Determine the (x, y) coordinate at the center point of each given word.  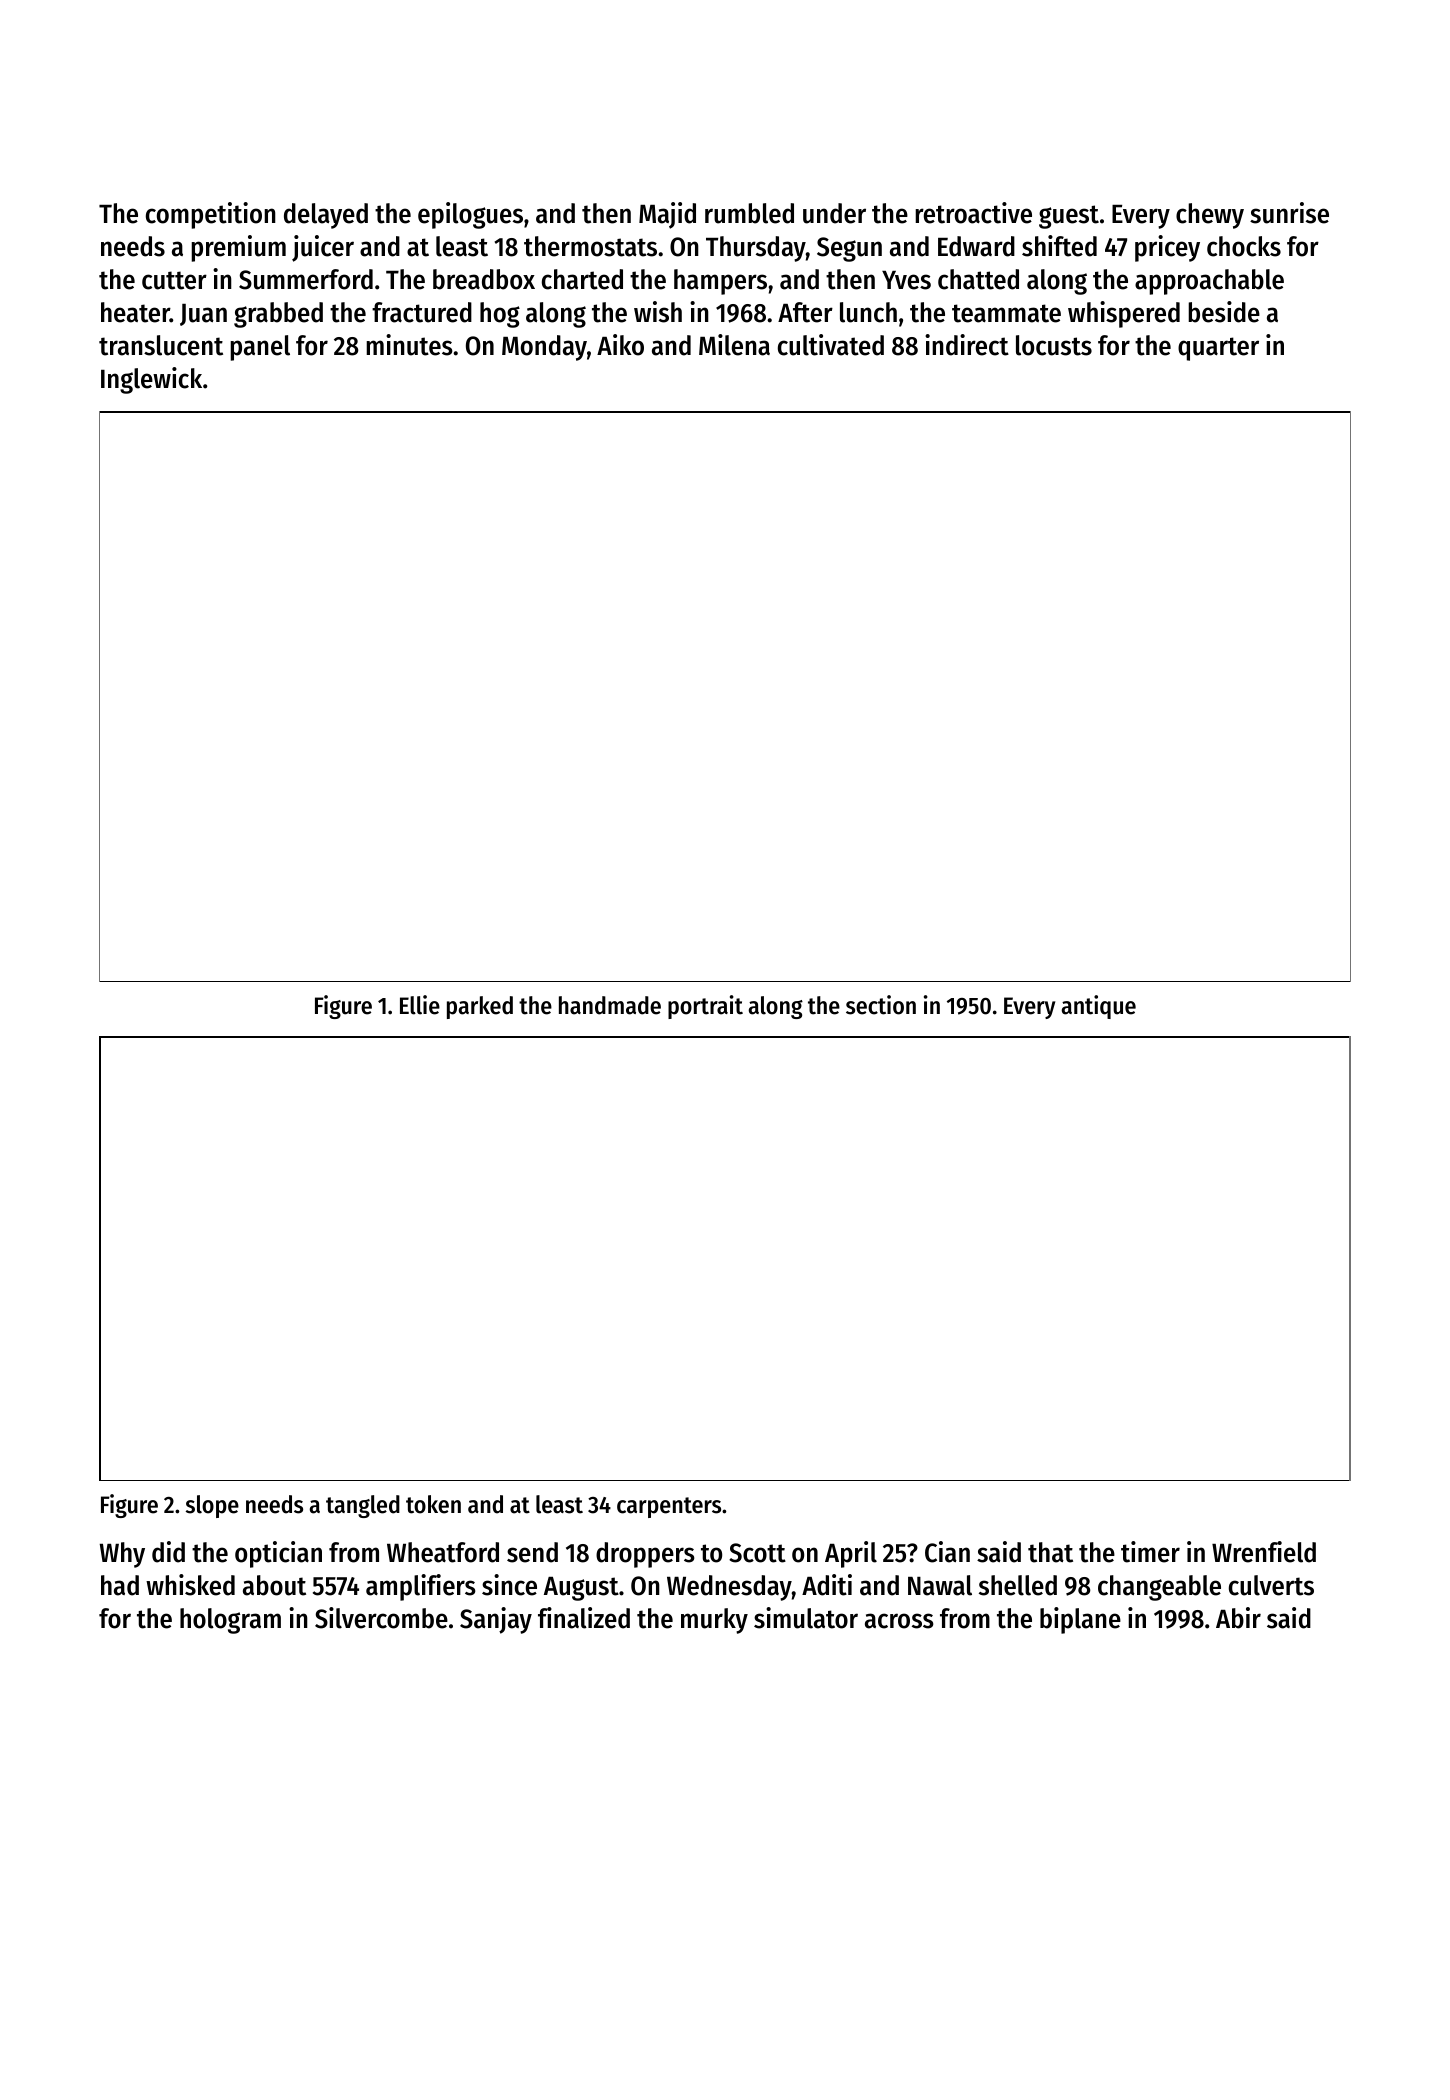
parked (480, 1007)
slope (212, 1506)
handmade (610, 1005)
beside (1224, 312)
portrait (705, 1007)
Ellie (420, 1005)
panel (260, 348)
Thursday (756, 249)
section (881, 1005)
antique (1098, 1007)
